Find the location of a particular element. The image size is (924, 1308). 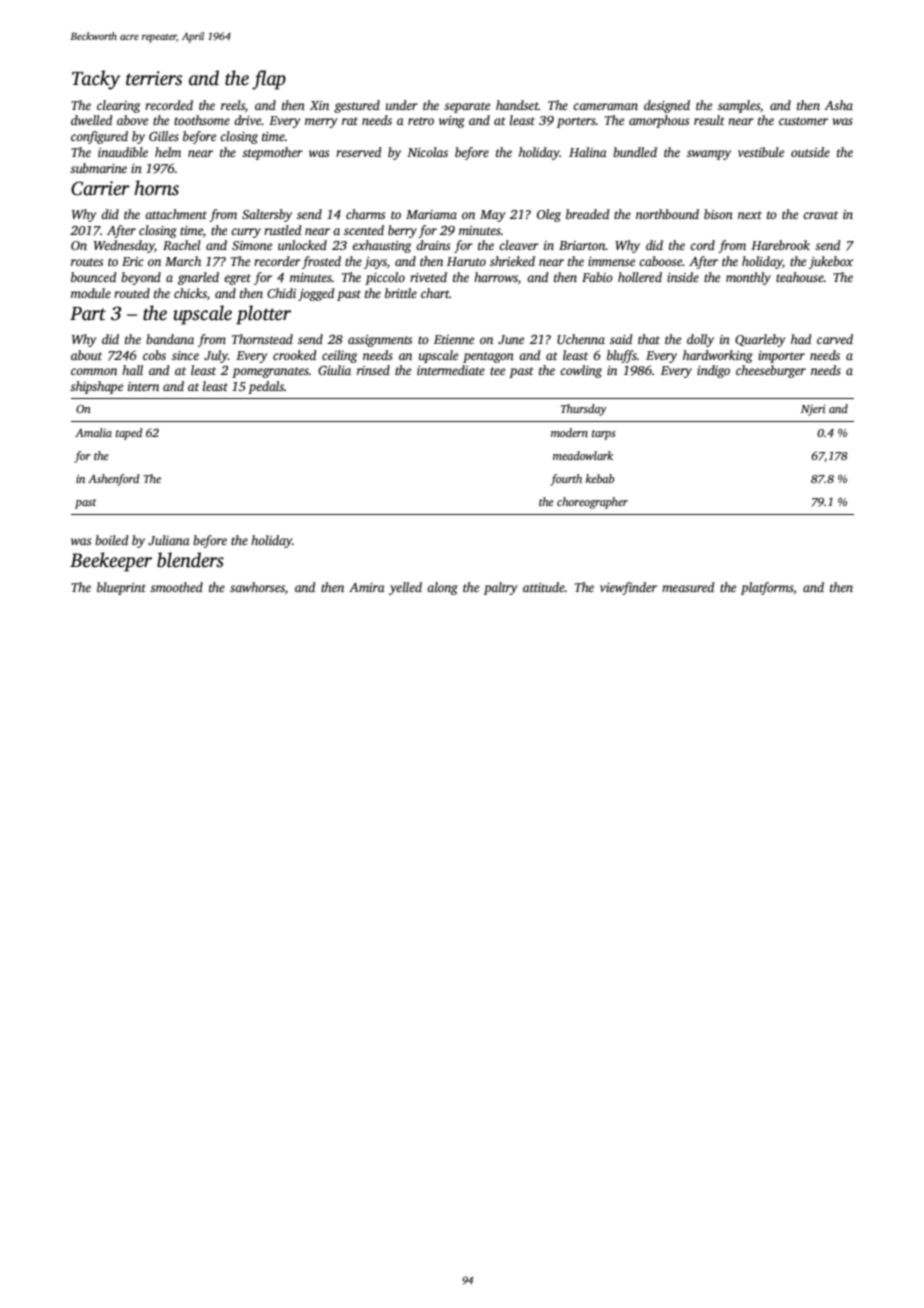

brittle is located at coordinates (401, 293).
